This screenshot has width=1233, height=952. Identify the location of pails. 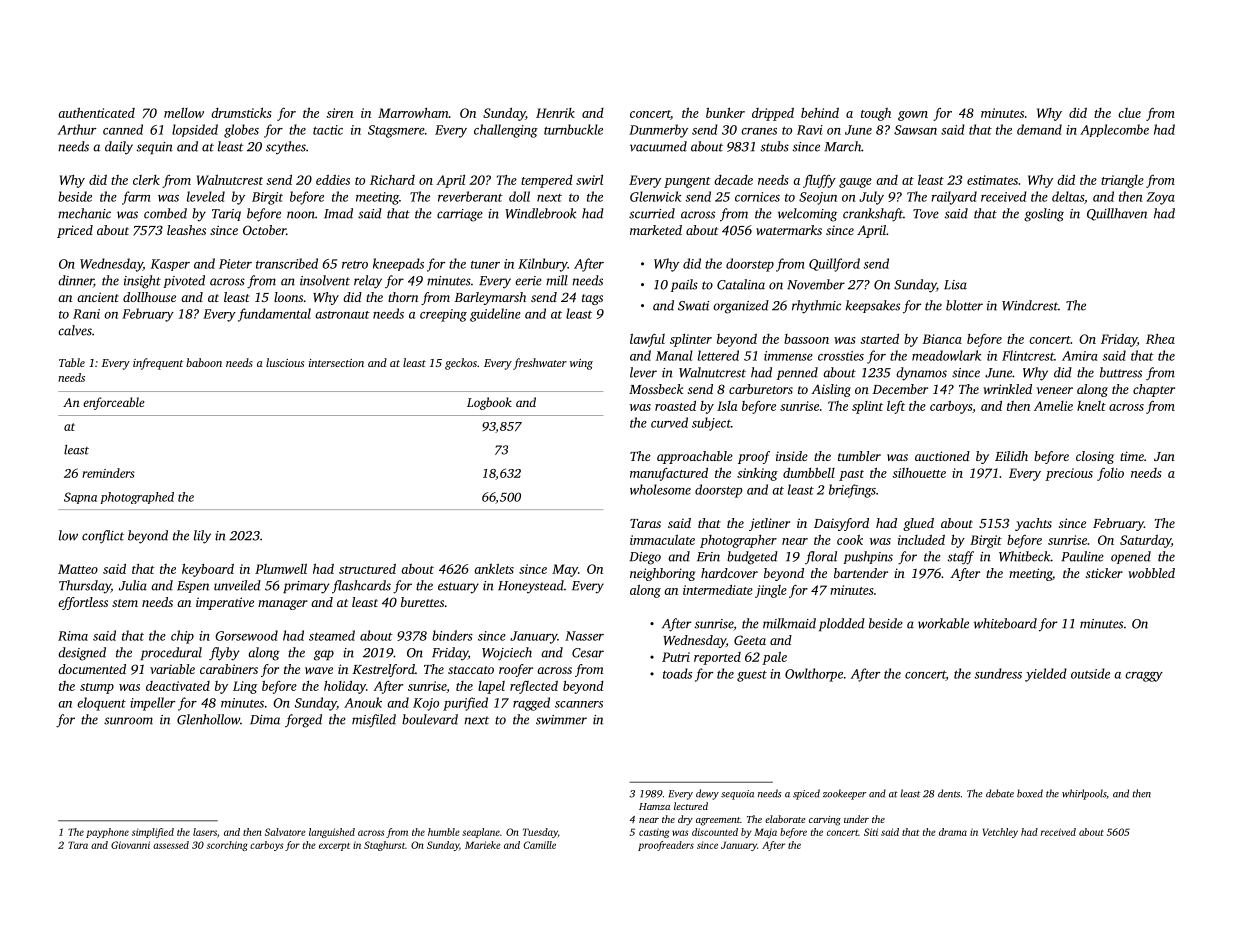
(684, 285).
